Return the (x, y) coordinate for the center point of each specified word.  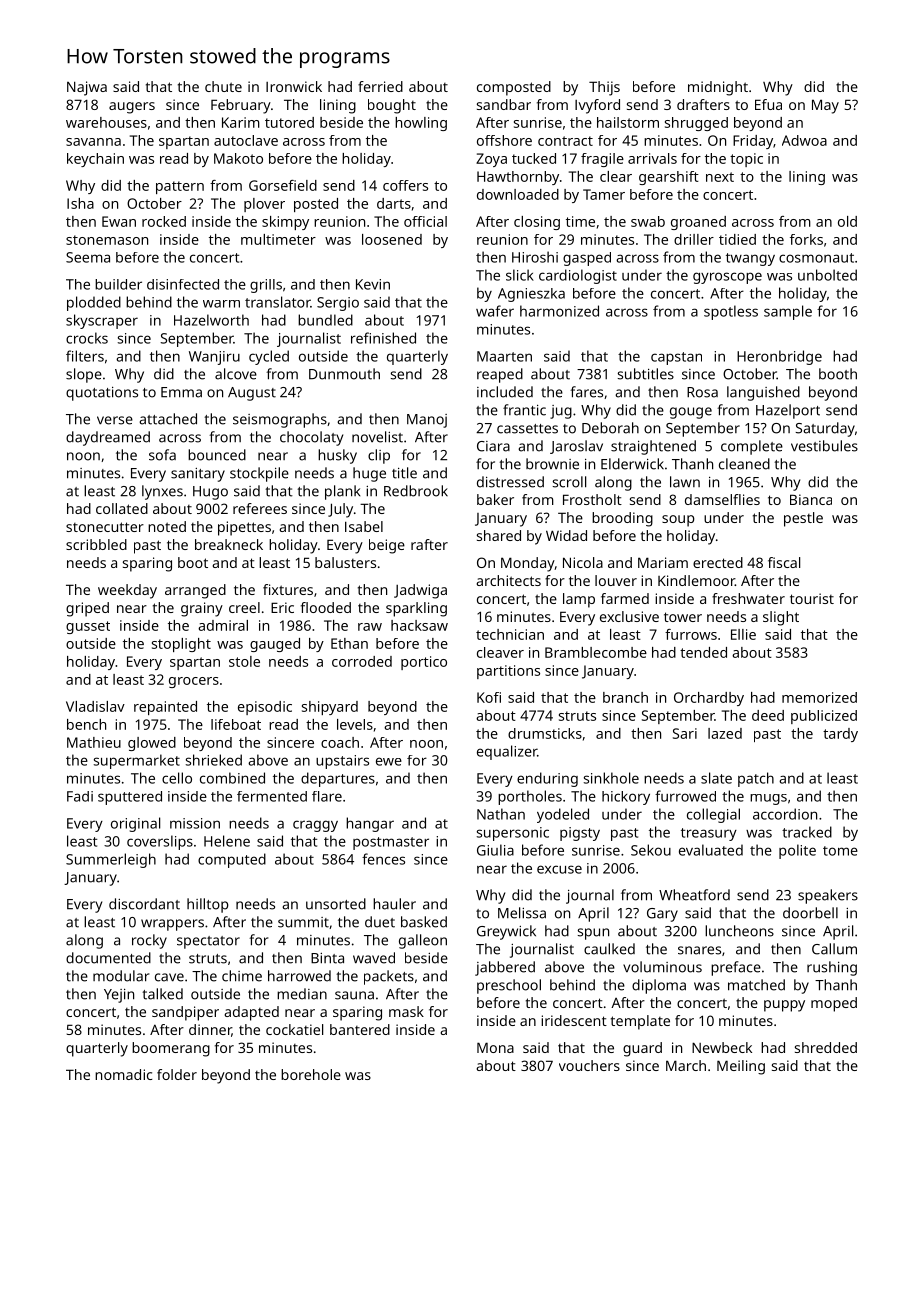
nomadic (123, 1074)
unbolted (827, 275)
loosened (392, 239)
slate (716, 778)
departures (338, 779)
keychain (95, 160)
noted (167, 526)
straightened (653, 447)
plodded (94, 303)
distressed (510, 482)
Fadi (80, 796)
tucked (534, 158)
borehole (311, 1074)
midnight (718, 88)
